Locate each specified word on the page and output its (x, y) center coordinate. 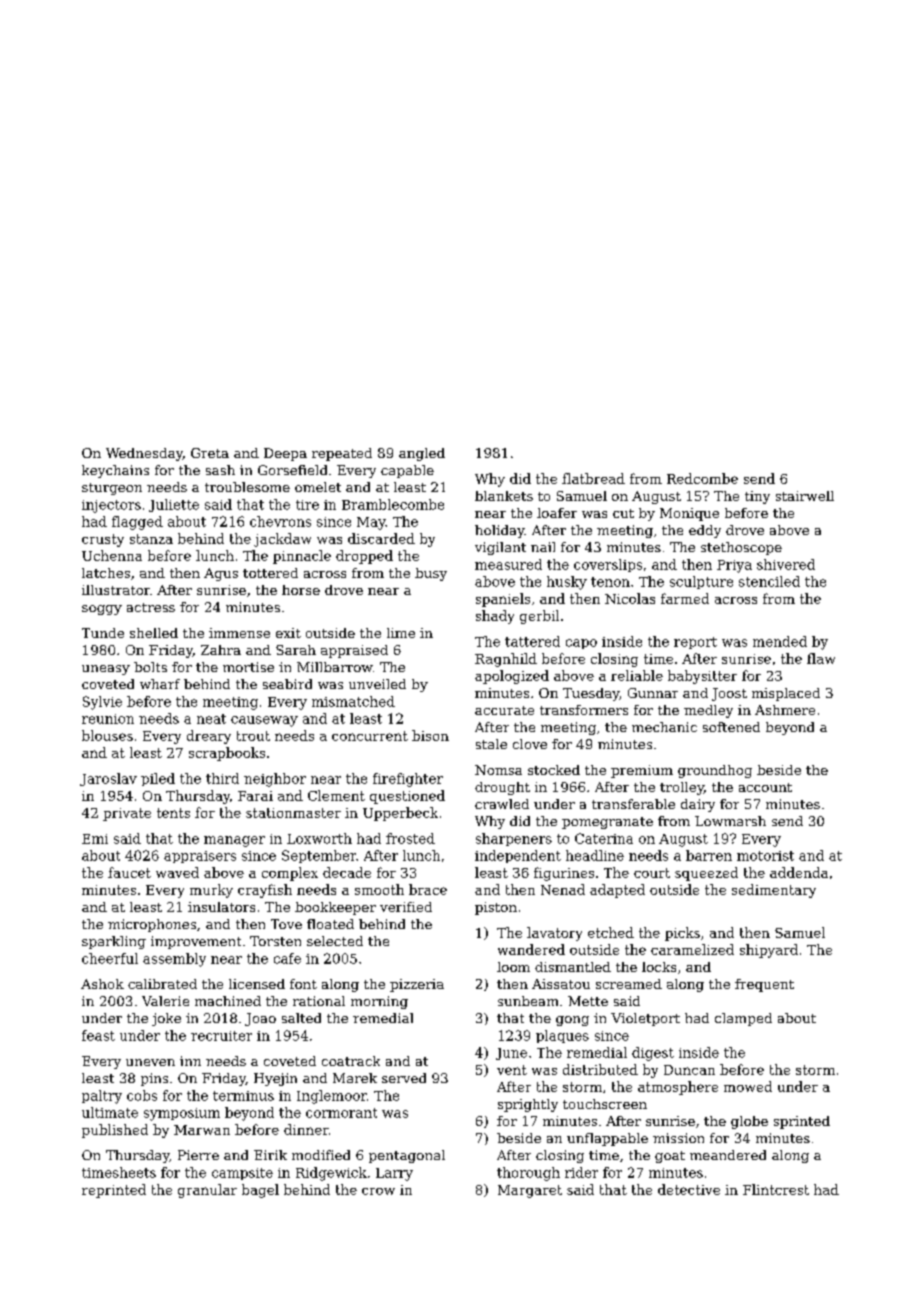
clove (530, 744)
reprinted (114, 1191)
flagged (137, 523)
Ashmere (785, 710)
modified (321, 1155)
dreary (209, 737)
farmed (685, 598)
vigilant (500, 548)
